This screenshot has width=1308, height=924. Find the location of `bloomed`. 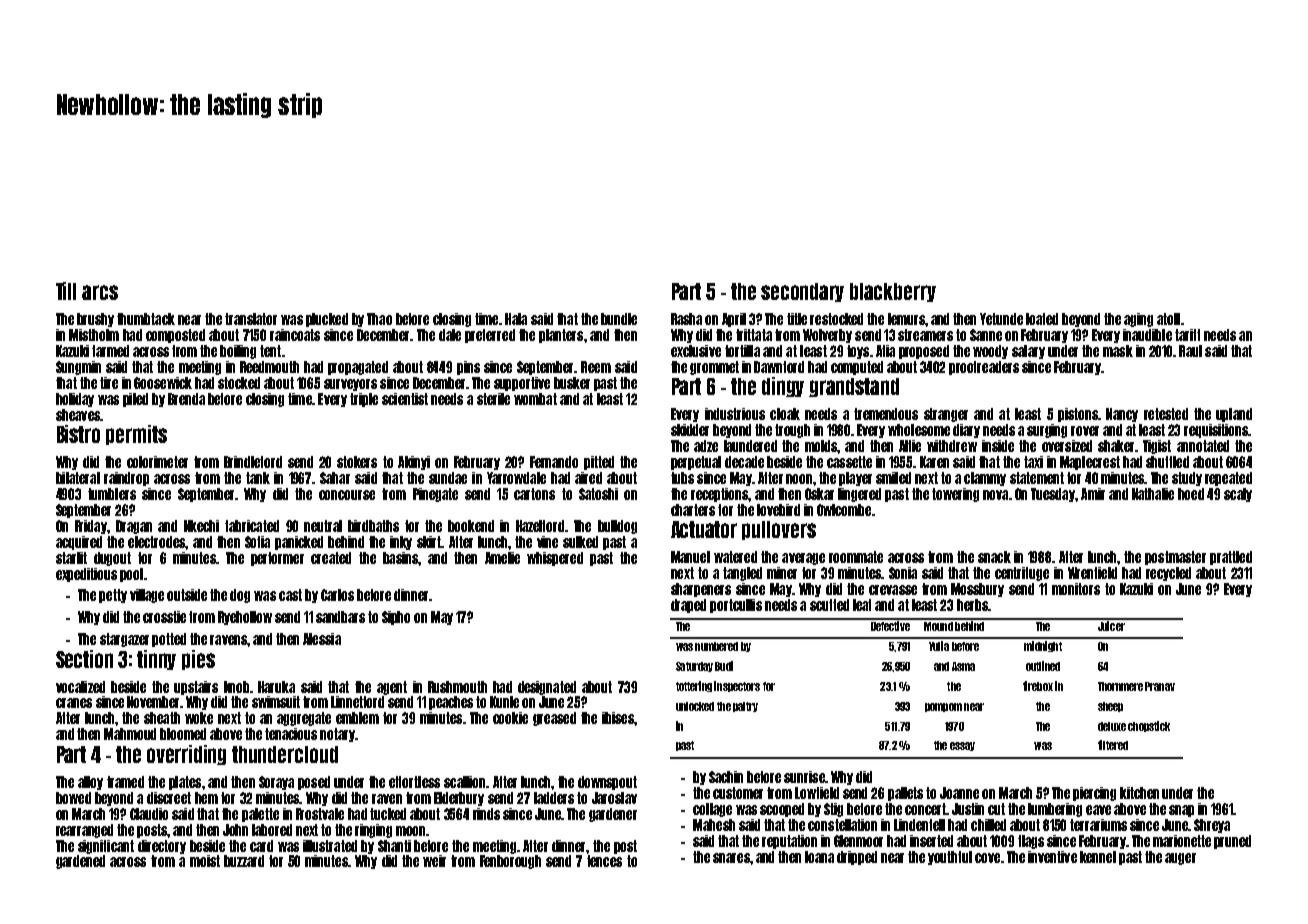

bloomed is located at coordinates (183, 734).
